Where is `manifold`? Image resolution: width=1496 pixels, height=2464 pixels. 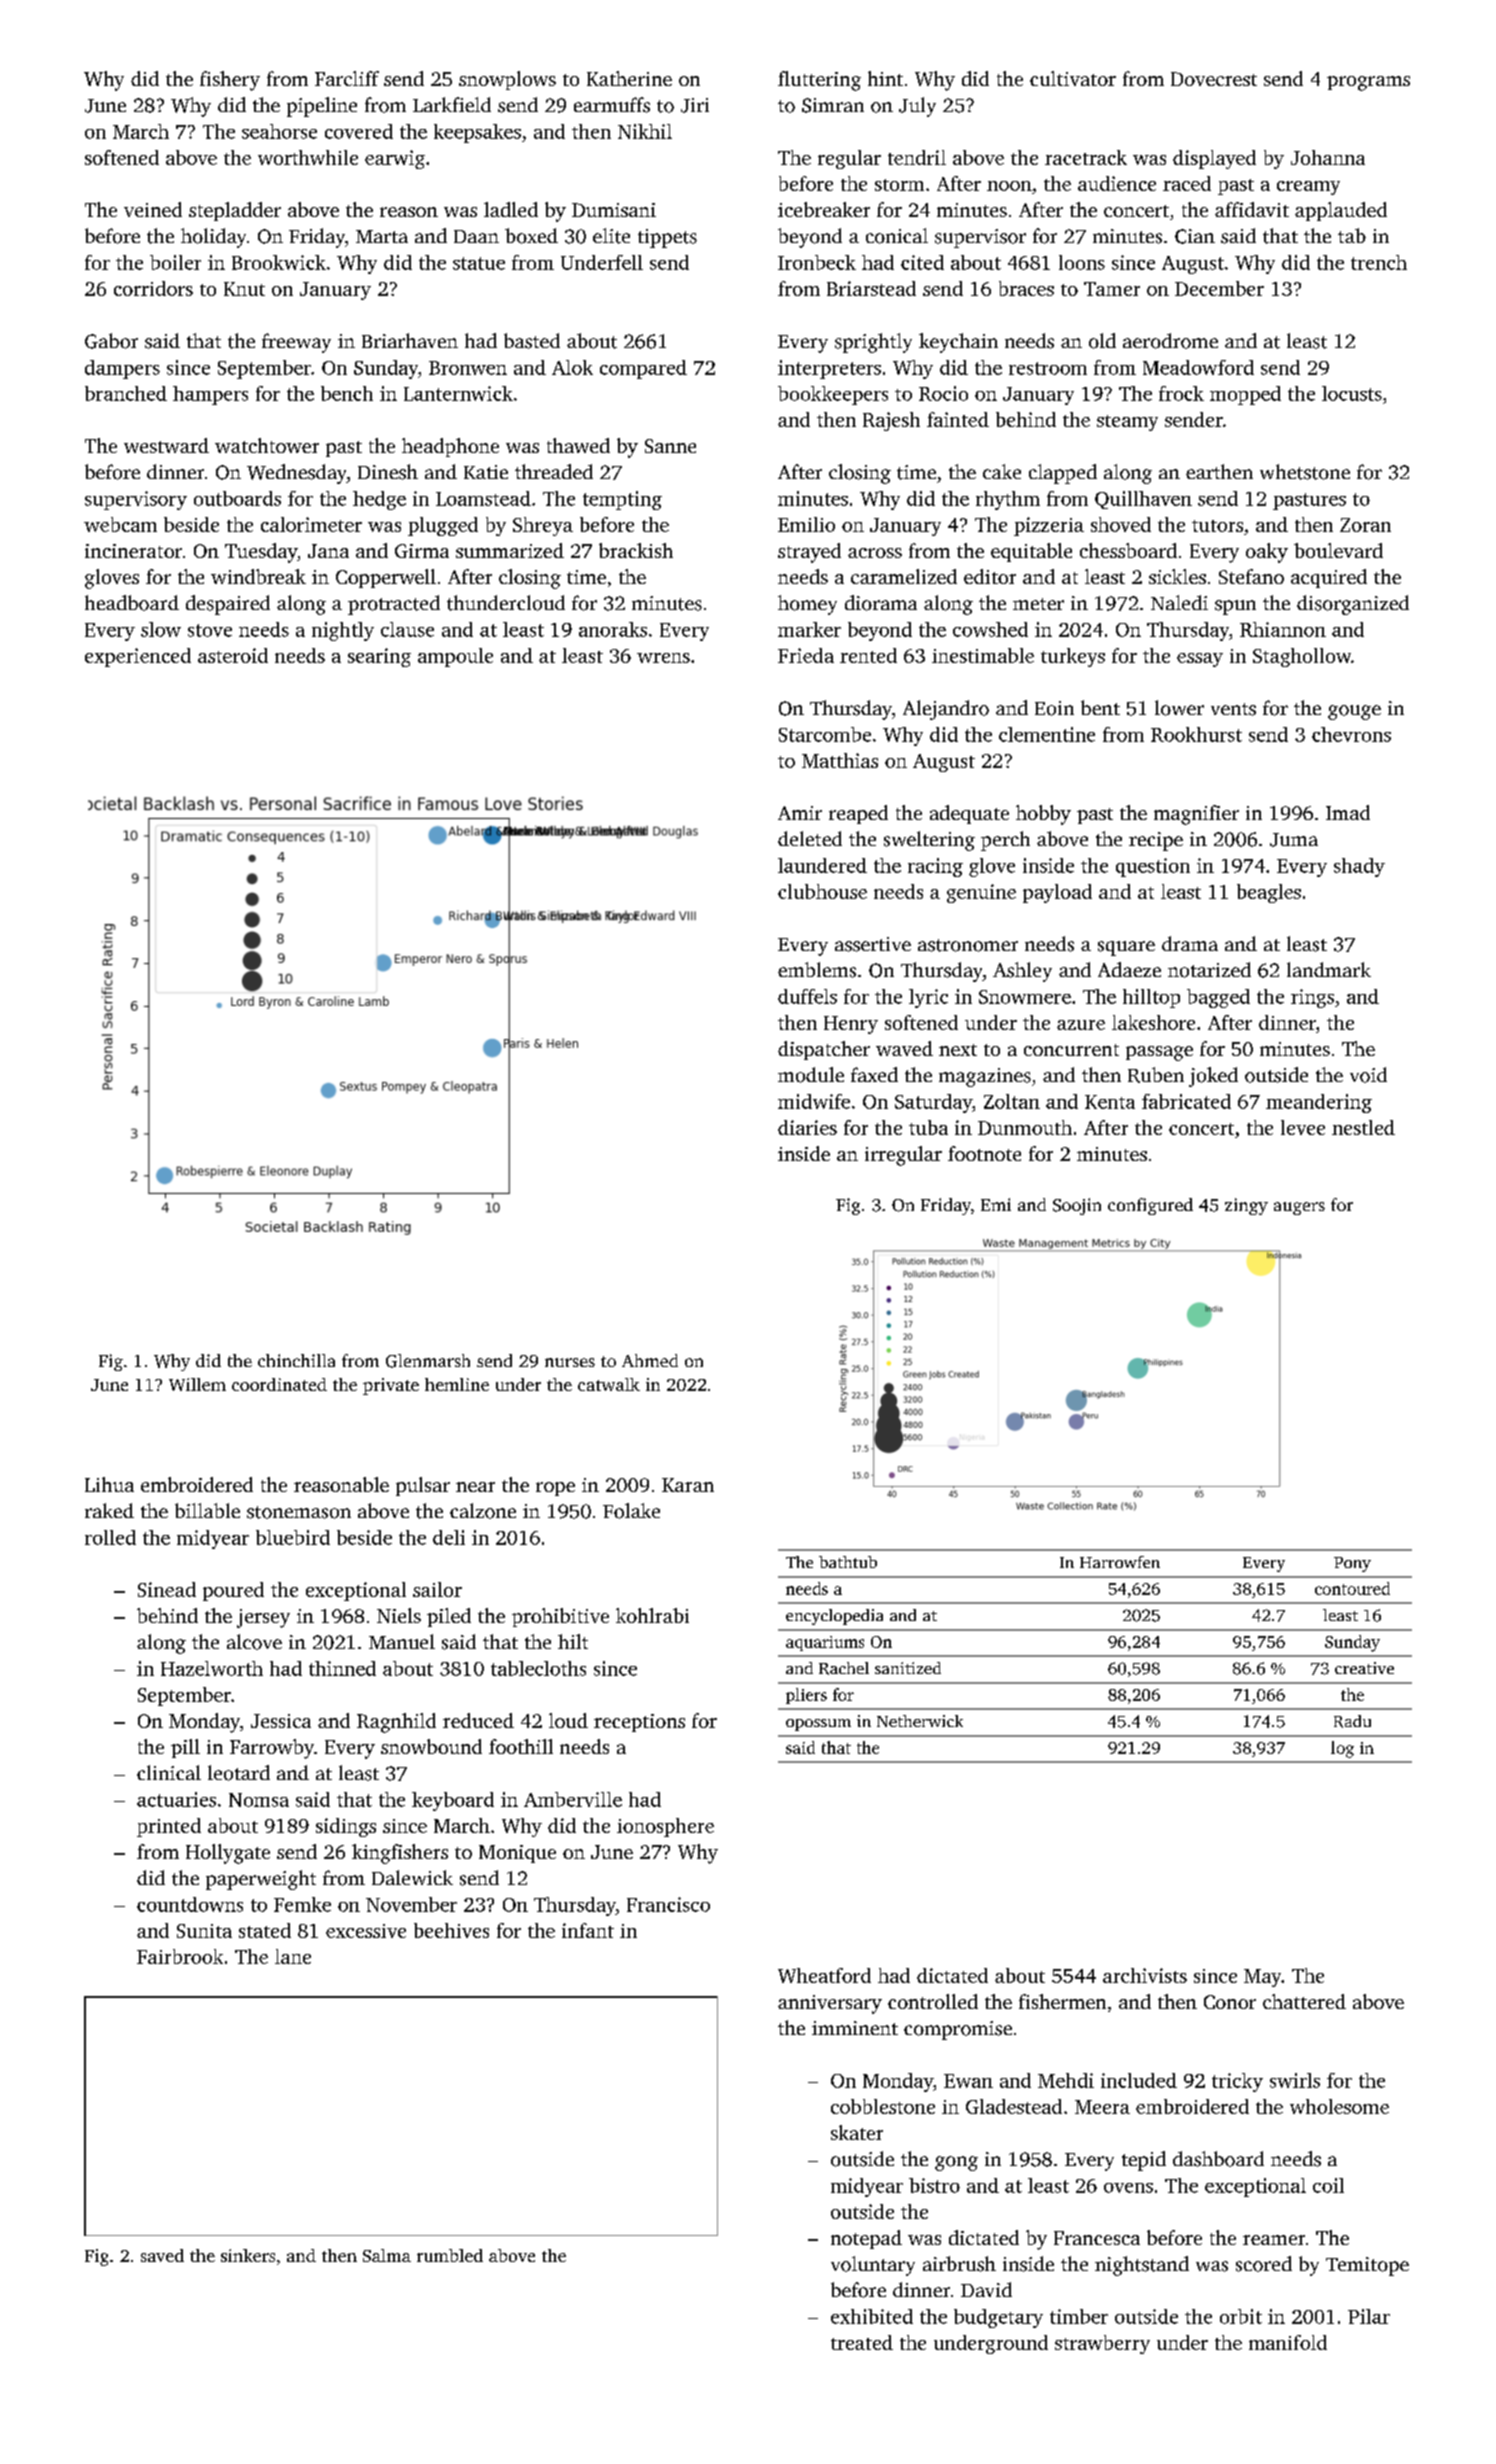
manifold is located at coordinates (1288, 2342).
